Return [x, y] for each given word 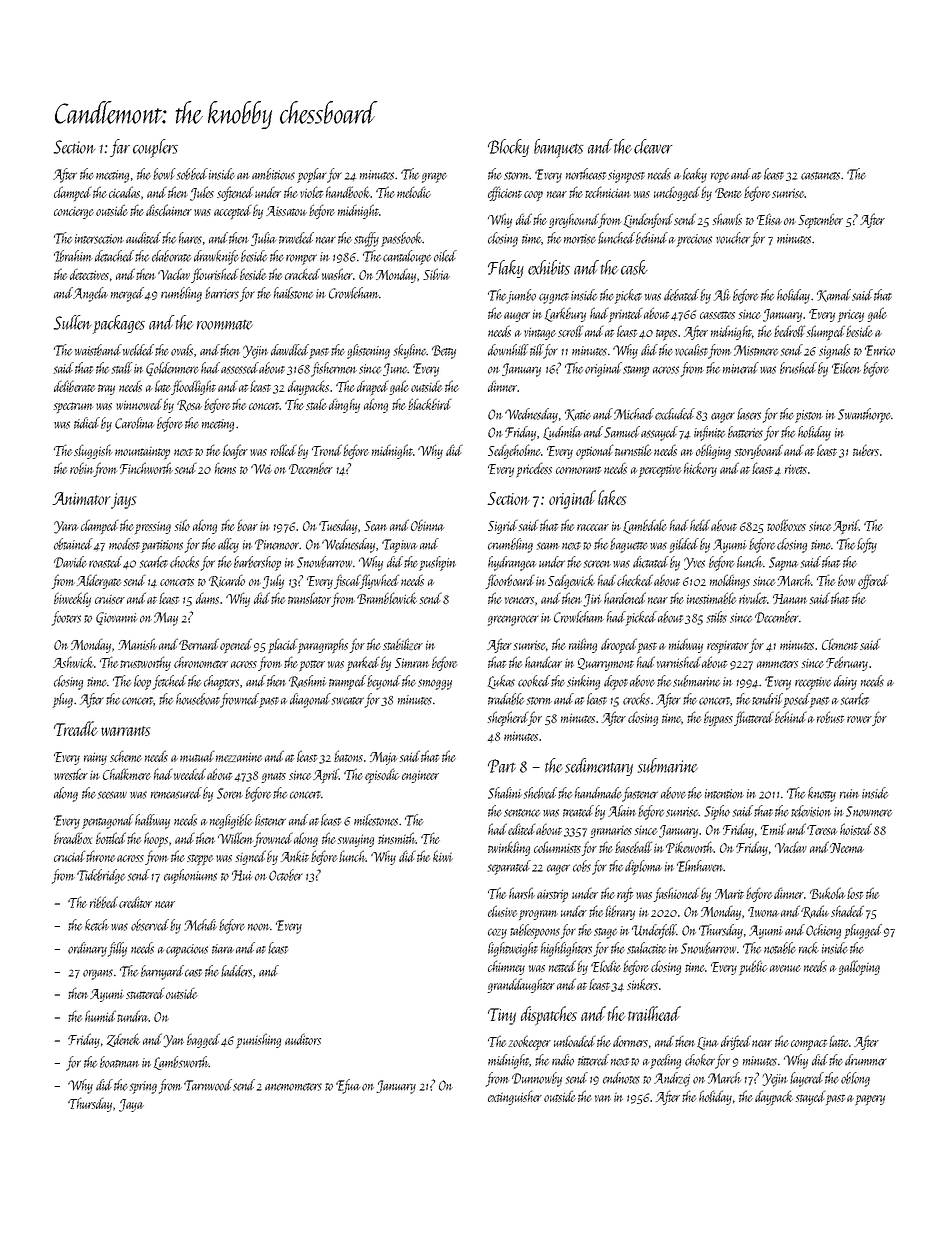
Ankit [295, 856]
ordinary [87, 949]
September [820, 220]
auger [517, 317]
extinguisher [515, 1097]
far [120, 148]
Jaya [131, 1105]
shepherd [507, 718]
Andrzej [672, 1079]
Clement [840, 644]
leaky [695, 175]
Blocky [508, 148]
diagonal [310, 700]
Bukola [828, 893]
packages [119, 324]
